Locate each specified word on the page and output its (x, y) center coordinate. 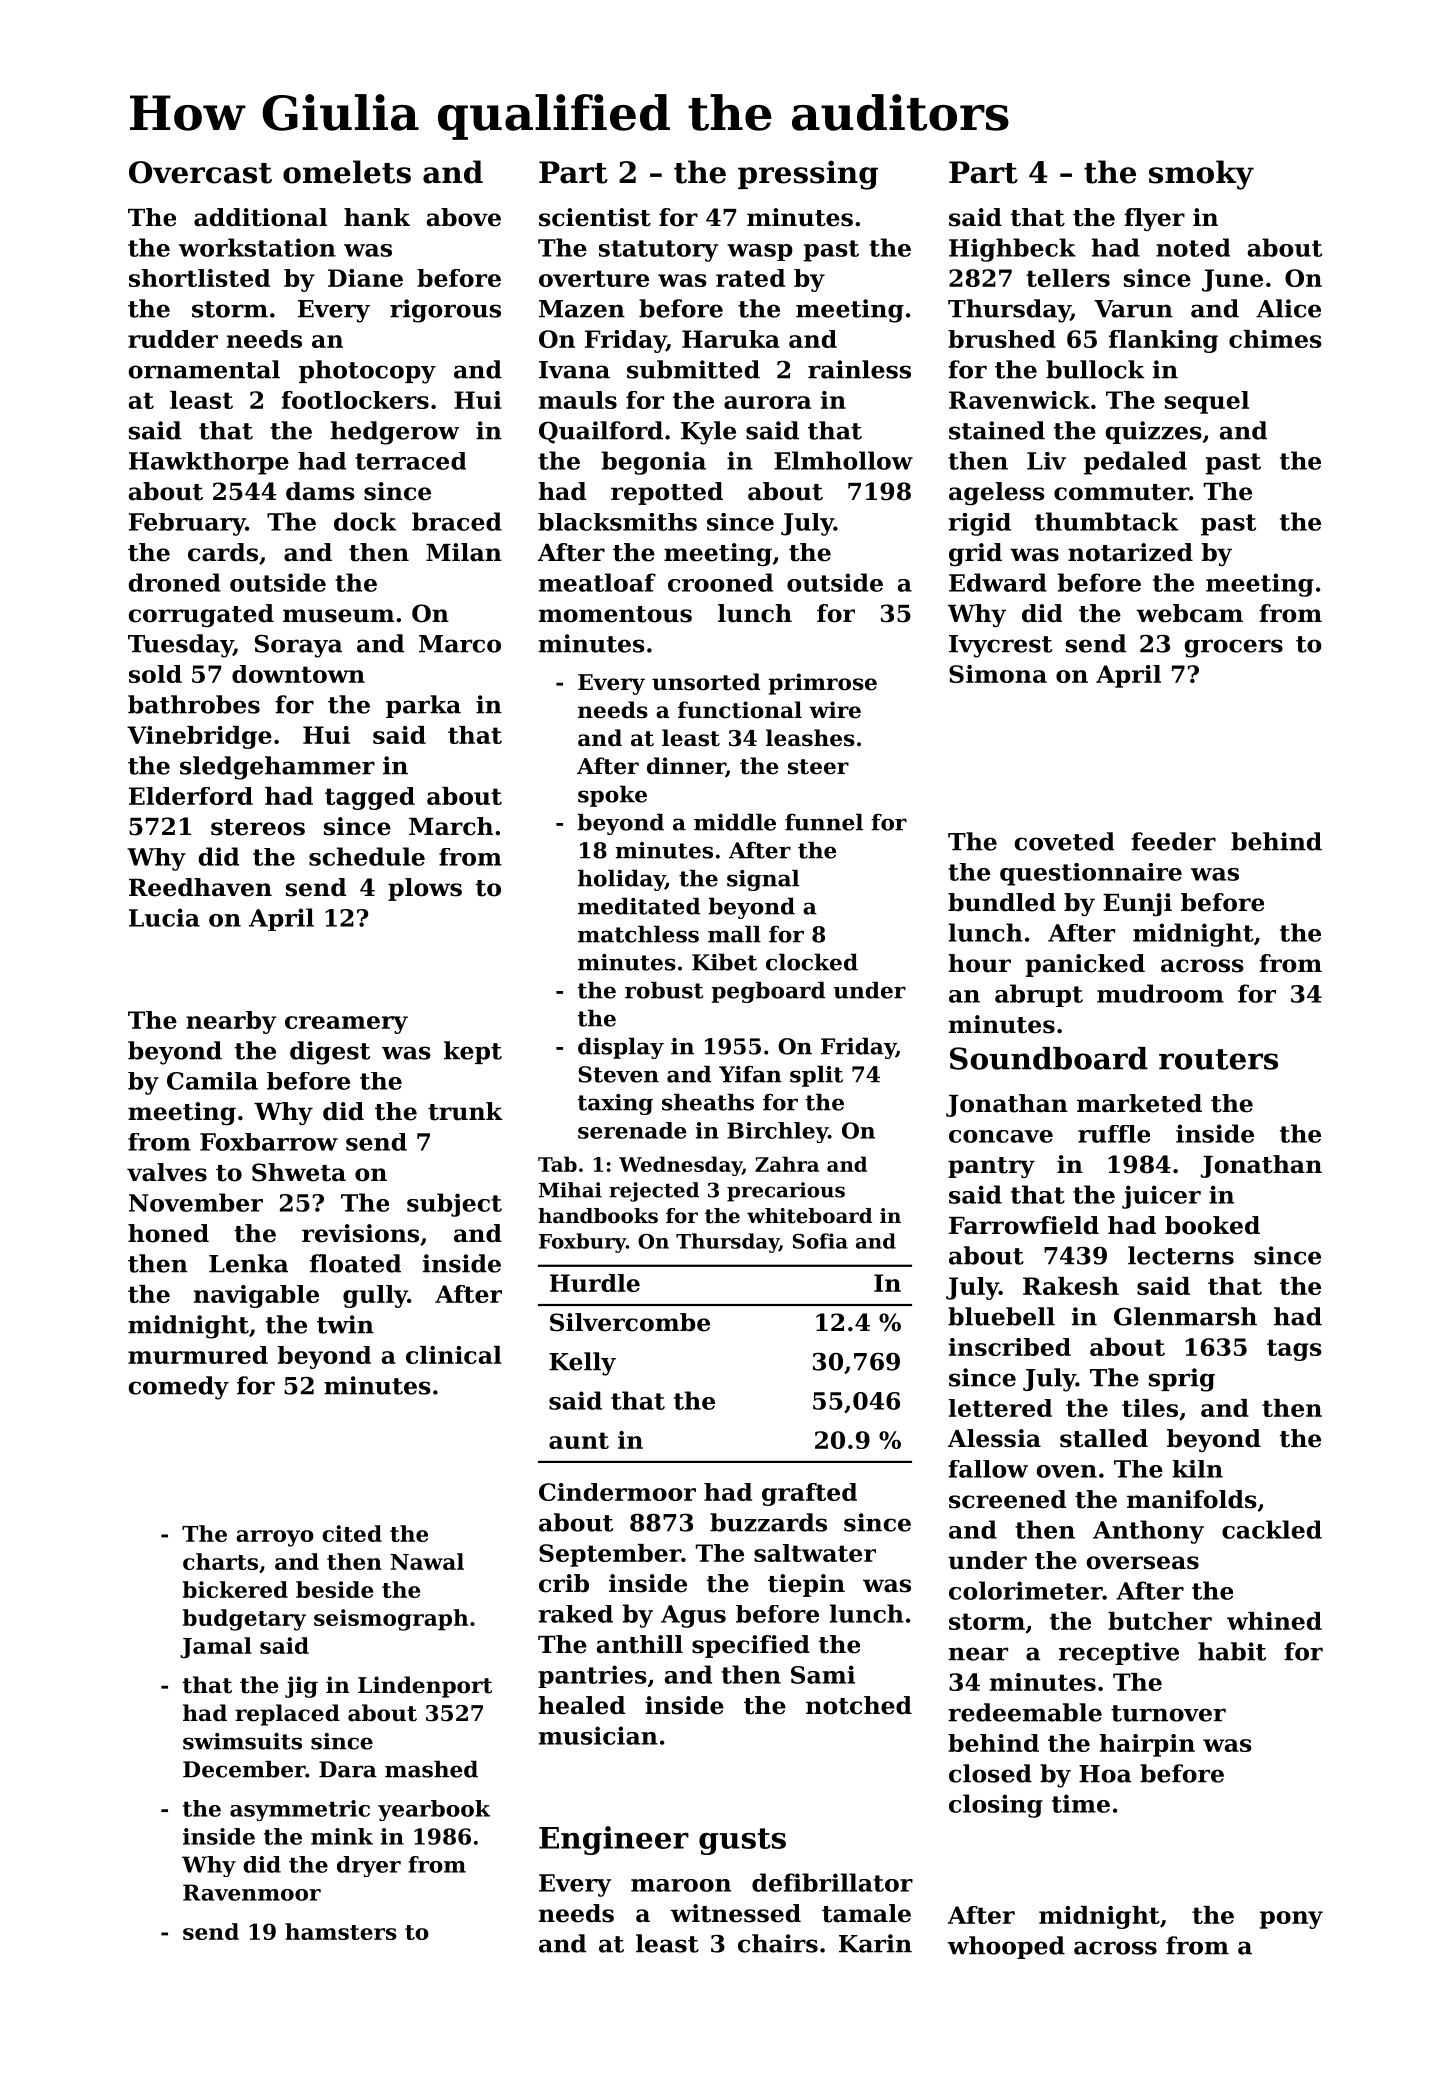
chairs (778, 1943)
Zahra (787, 1164)
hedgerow (395, 433)
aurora (767, 402)
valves (167, 1172)
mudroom (1160, 993)
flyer (1154, 219)
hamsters (341, 1931)
